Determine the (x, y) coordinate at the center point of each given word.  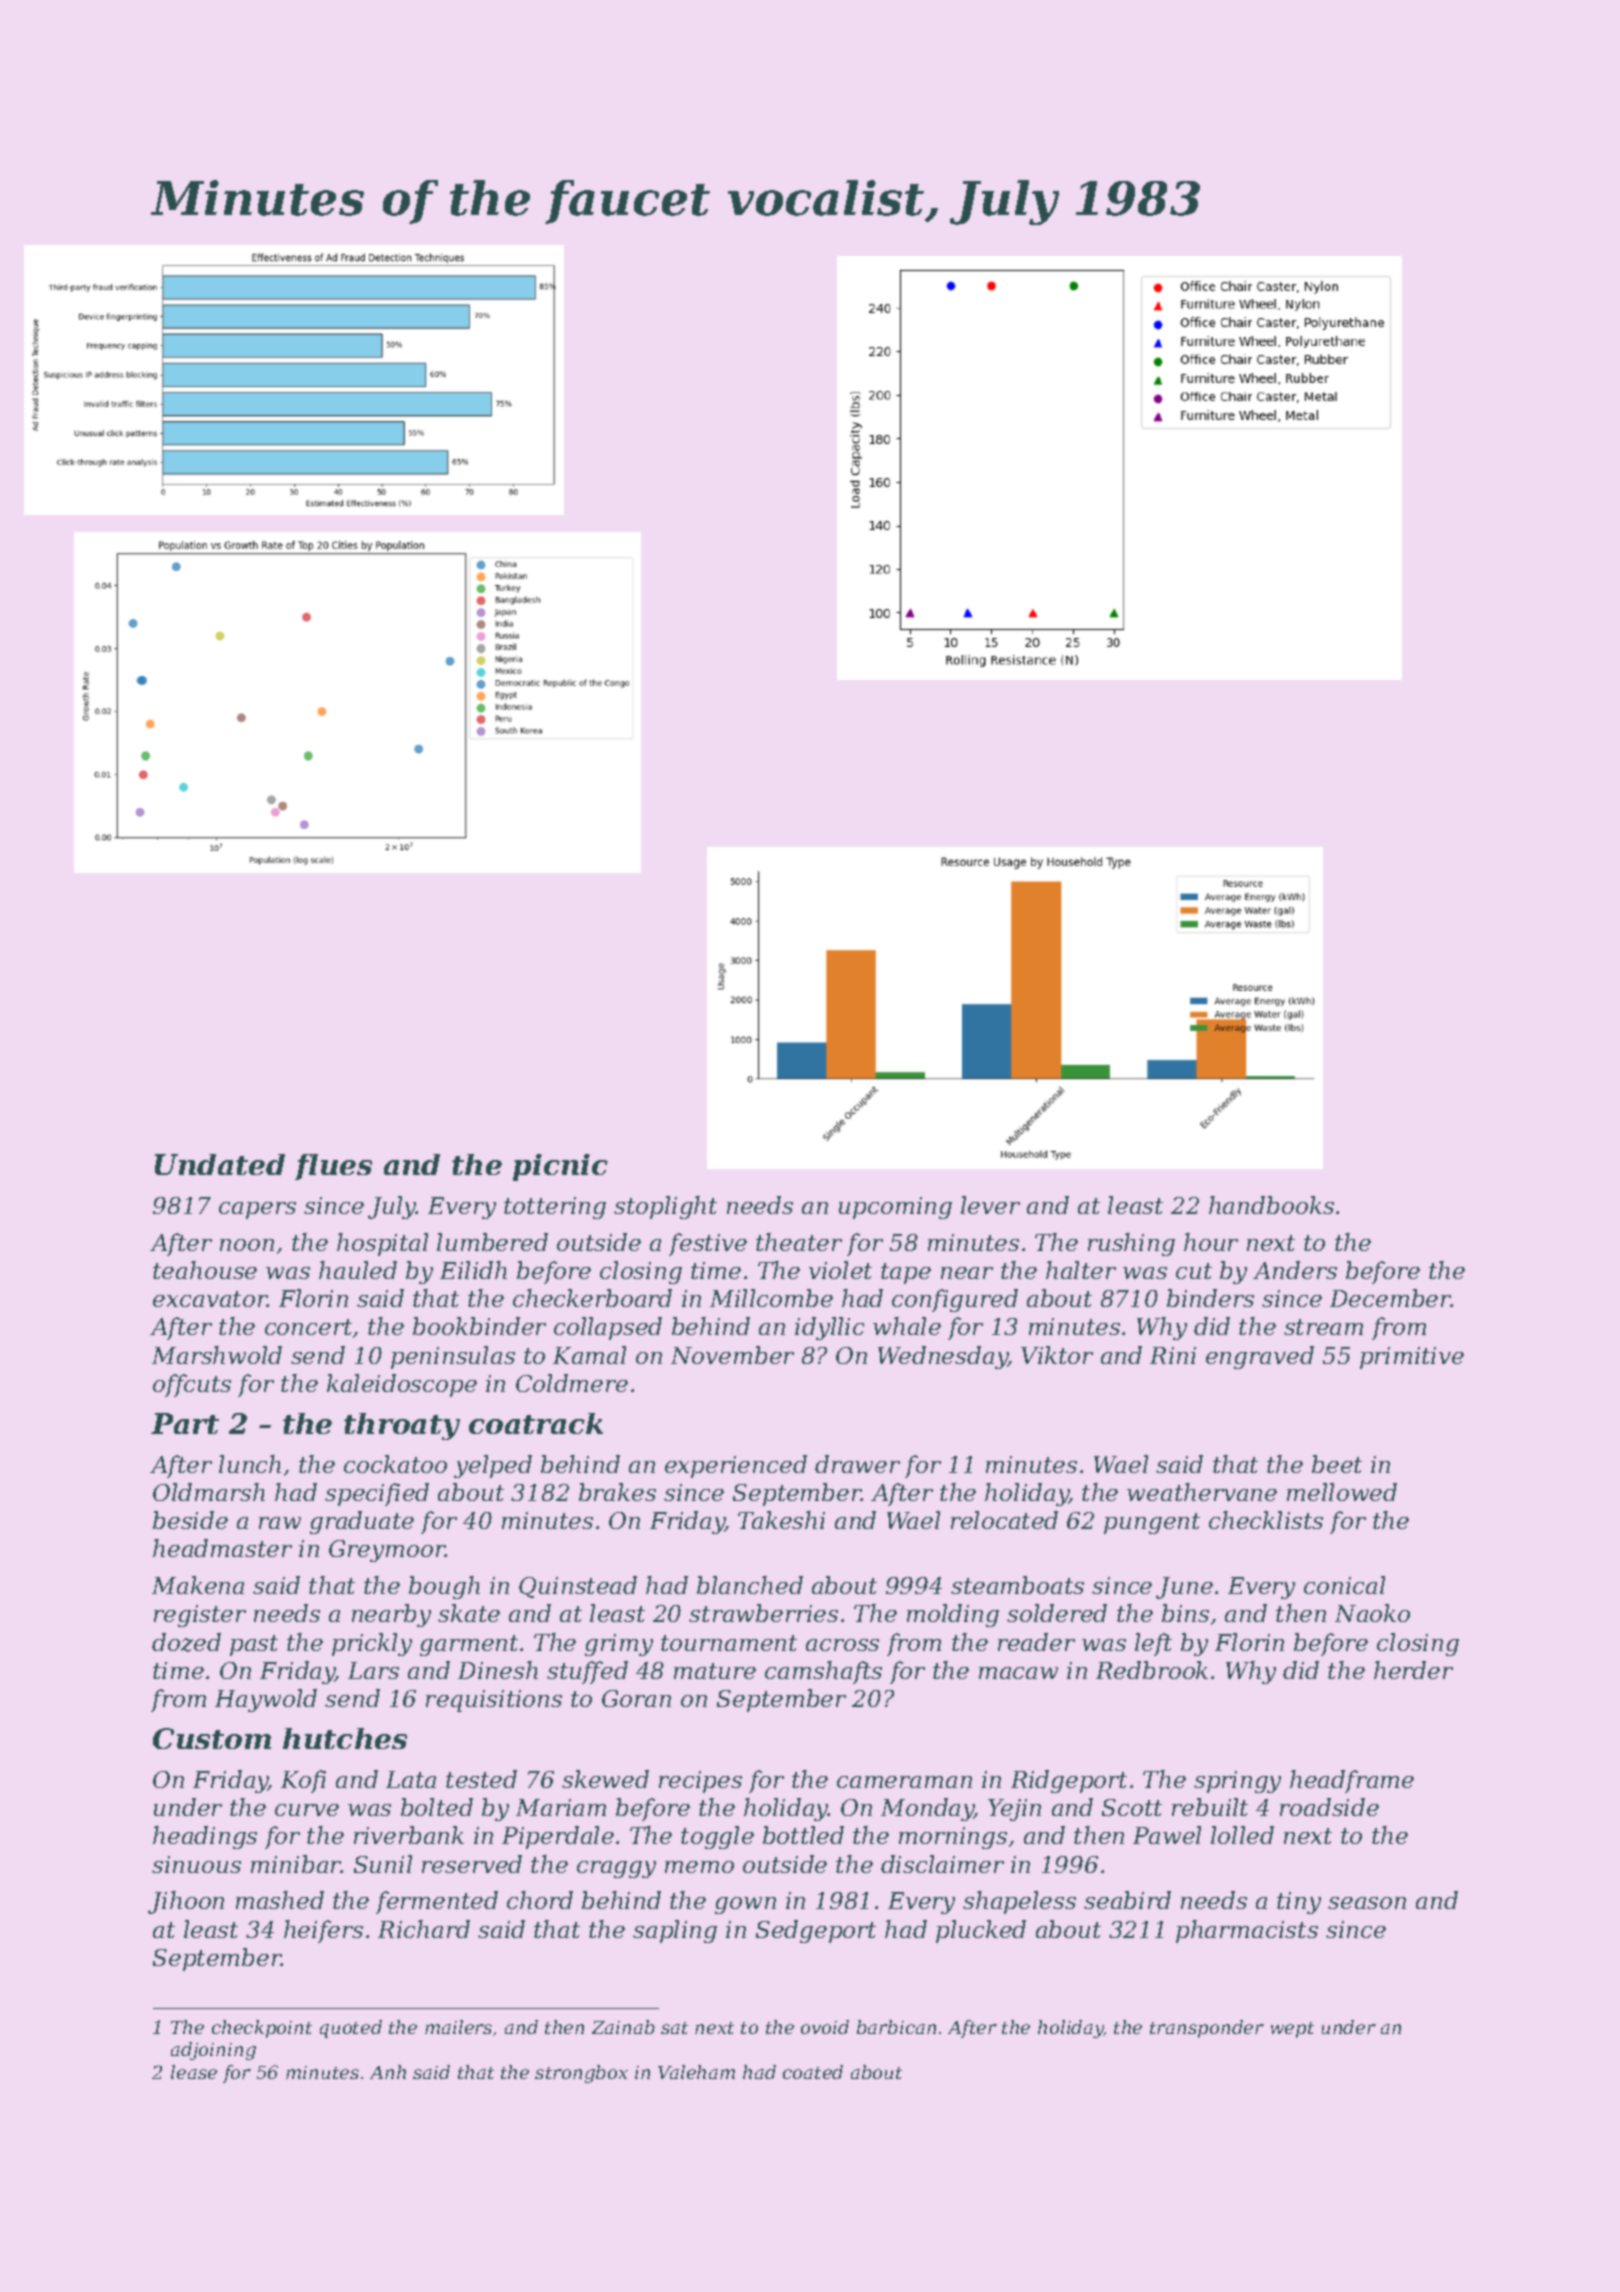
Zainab (623, 2027)
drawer (857, 1464)
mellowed (1342, 1492)
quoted (351, 2029)
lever (990, 1205)
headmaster (222, 1548)
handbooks (1271, 1205)
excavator (210, 1299)
